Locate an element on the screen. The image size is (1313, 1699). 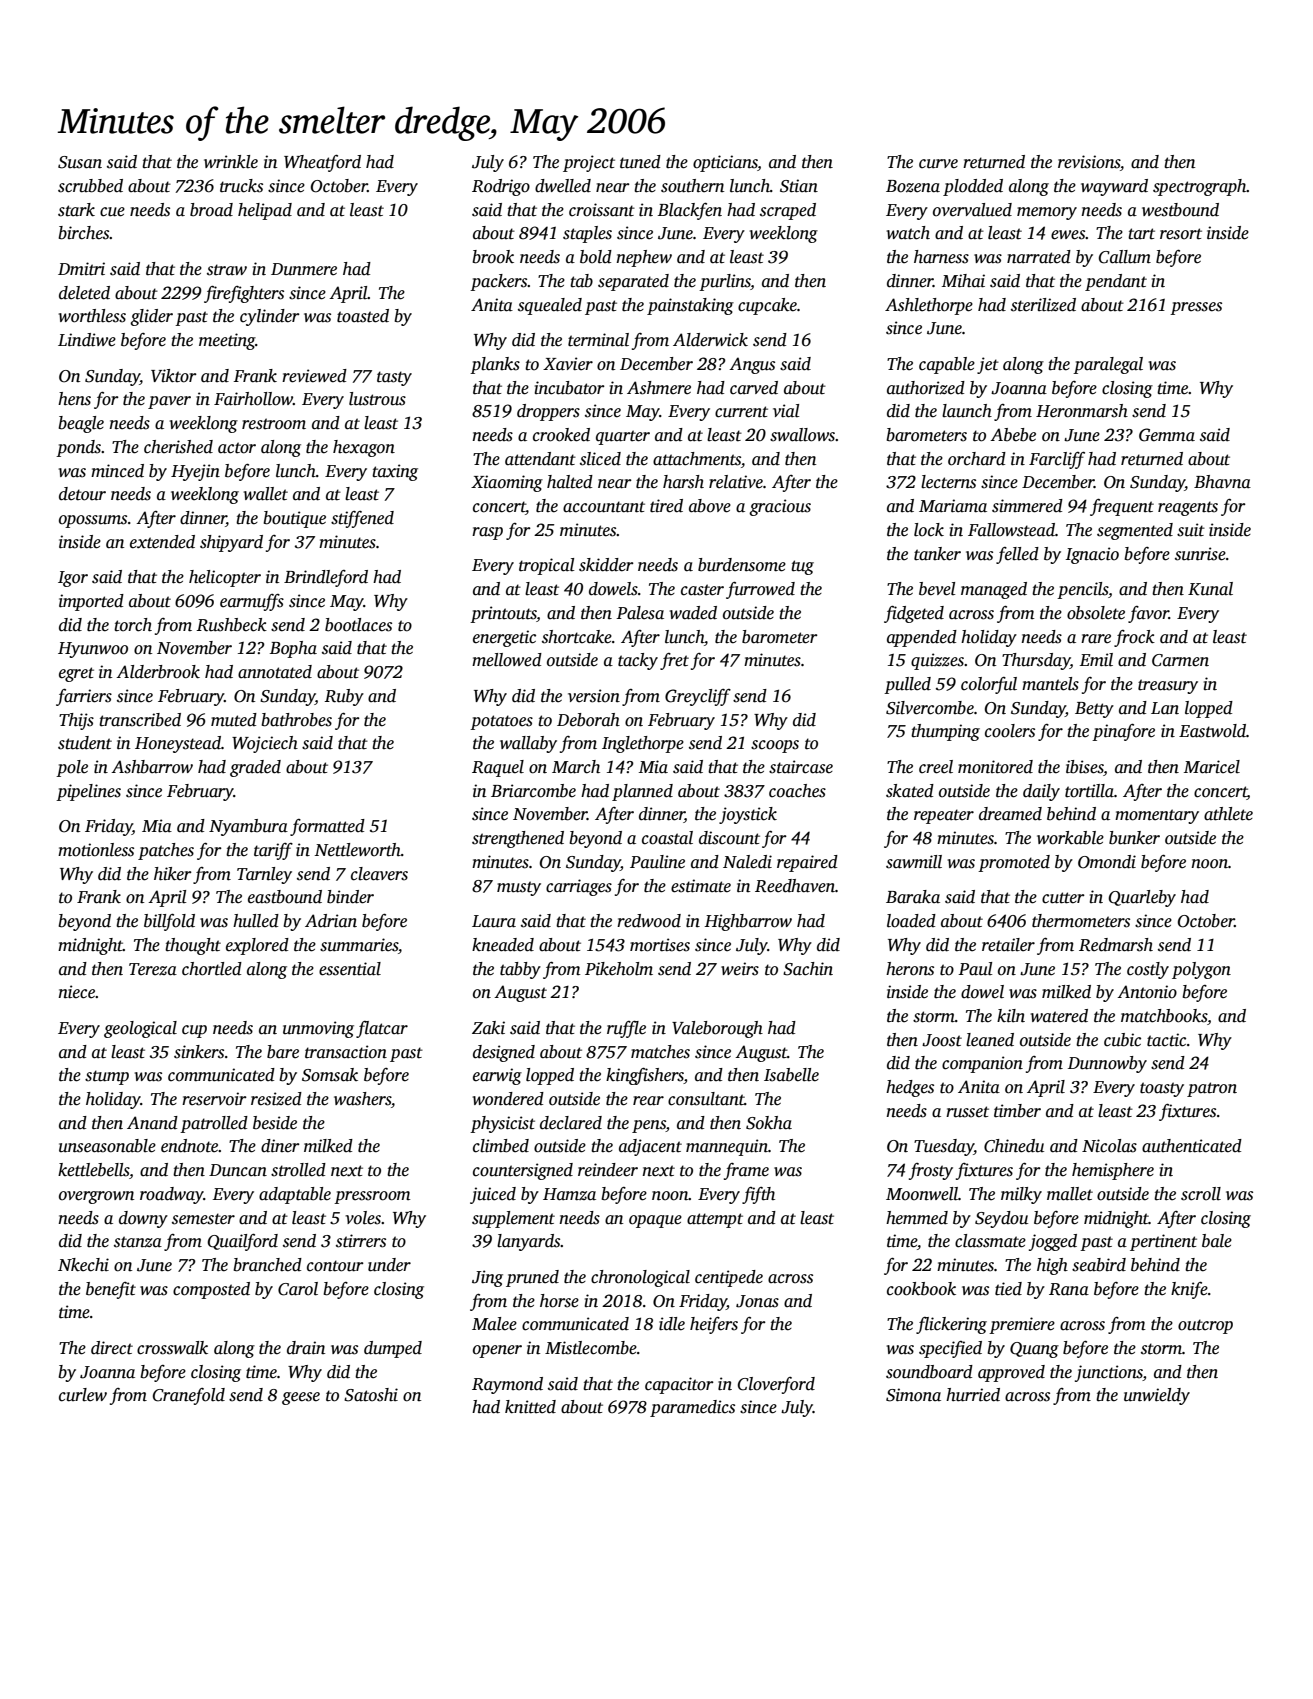
Cranefold is located at coordinates (189, 1396).
